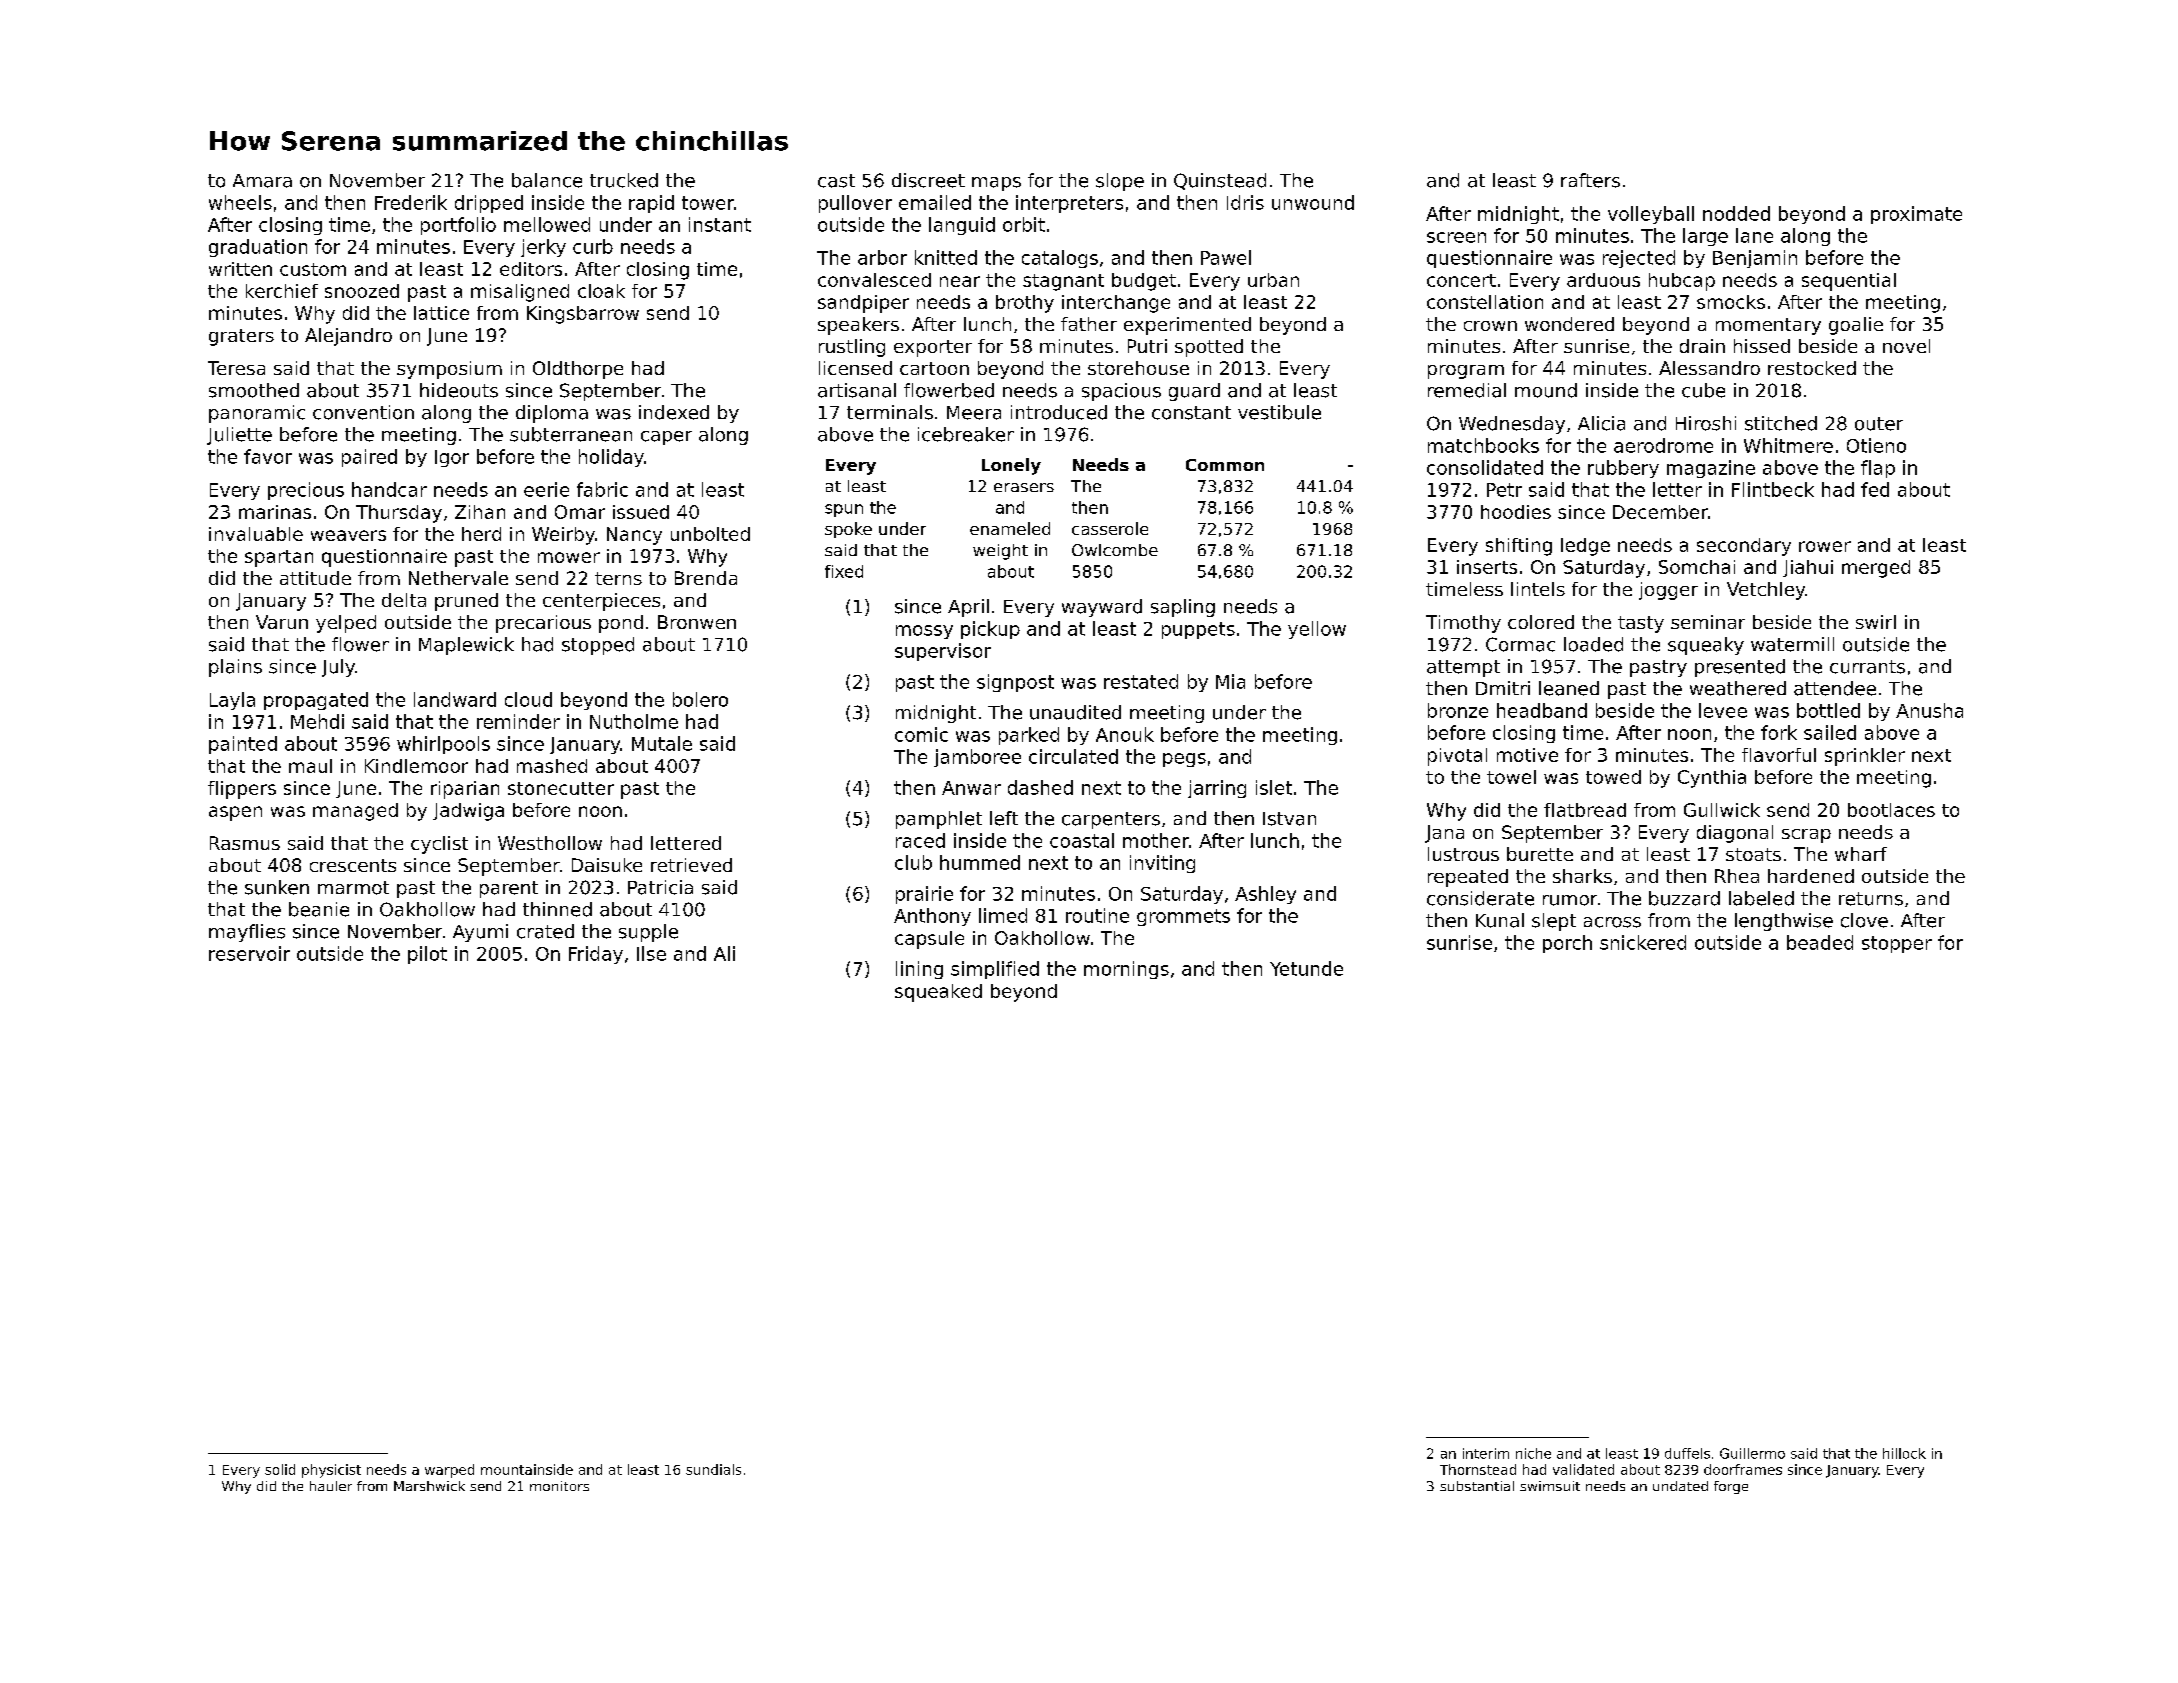 This screenshot has height=1683, width=2178. Describe the element at coordinates (713, 1469) in the screenshot. I see `sundials` at that location.
